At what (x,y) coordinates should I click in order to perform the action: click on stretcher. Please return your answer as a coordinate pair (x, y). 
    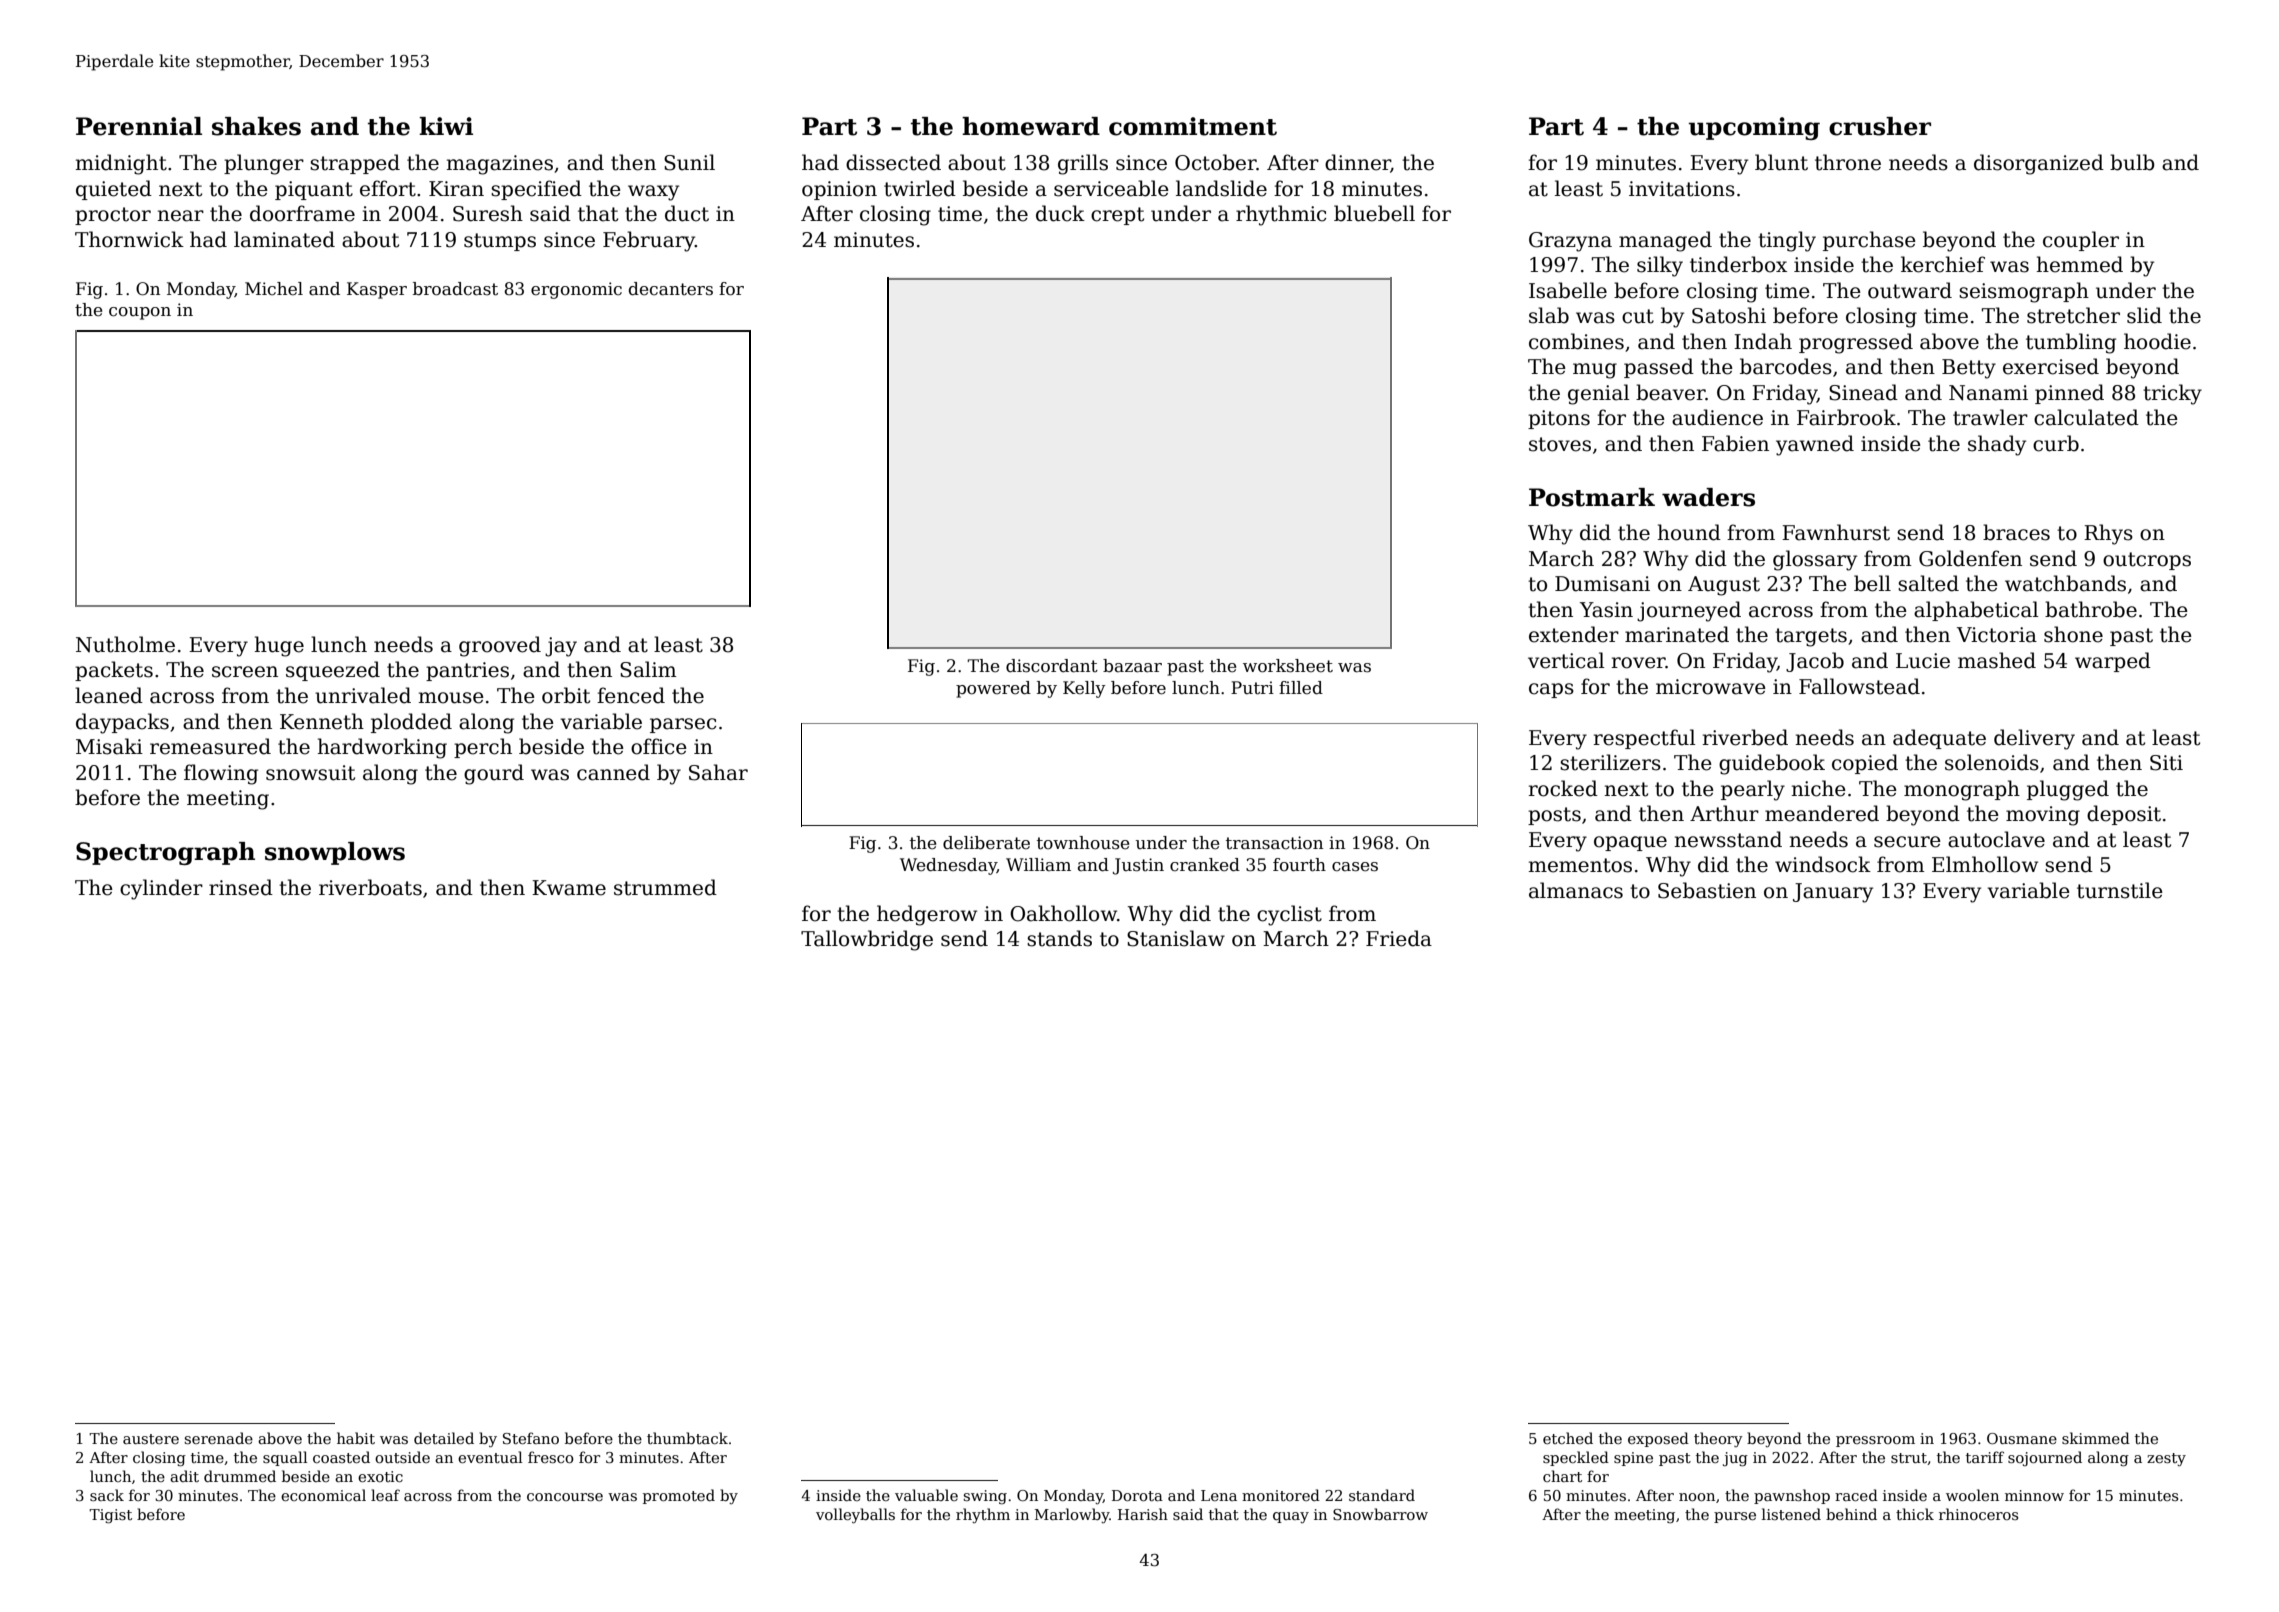
    Looking at the image, I should click on (2073, 315).
